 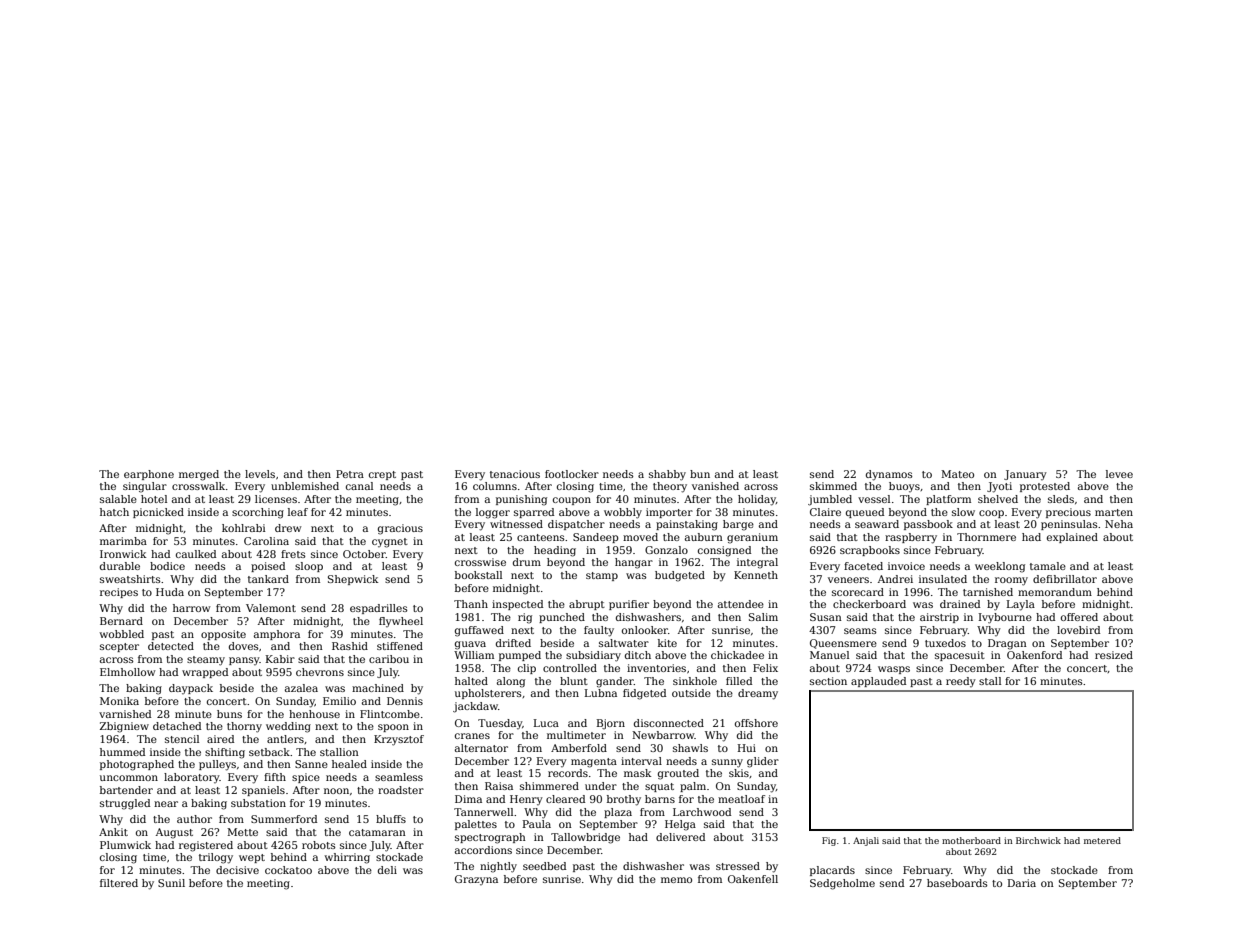 What do you see at coordinates (476, 880) in the screenshot?
I see `Grazyna` at bounding box center [476, 880].
